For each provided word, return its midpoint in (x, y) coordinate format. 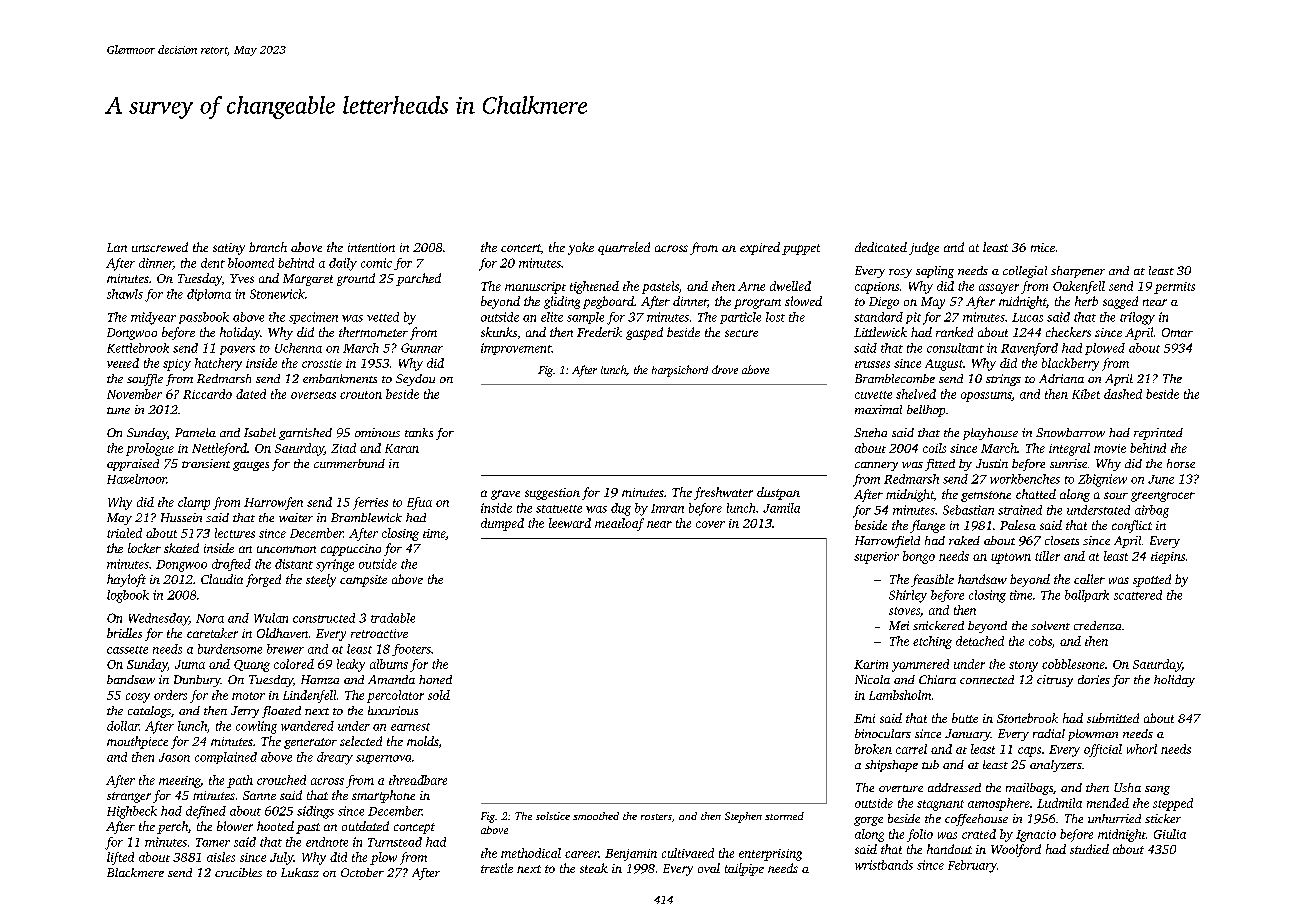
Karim (871, 664)
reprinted (1158, 434)
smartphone (383, 796)
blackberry (1070, 364)
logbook (128, 596)
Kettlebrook (138, 348)
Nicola (872, 679)
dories (1094, 679)
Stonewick (277, 294)
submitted (1113, 718)
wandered (307, 726)
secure (741, 333)
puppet (801, 249)
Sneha (870, 432)
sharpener (1078, 272)
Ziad (343, 448)
